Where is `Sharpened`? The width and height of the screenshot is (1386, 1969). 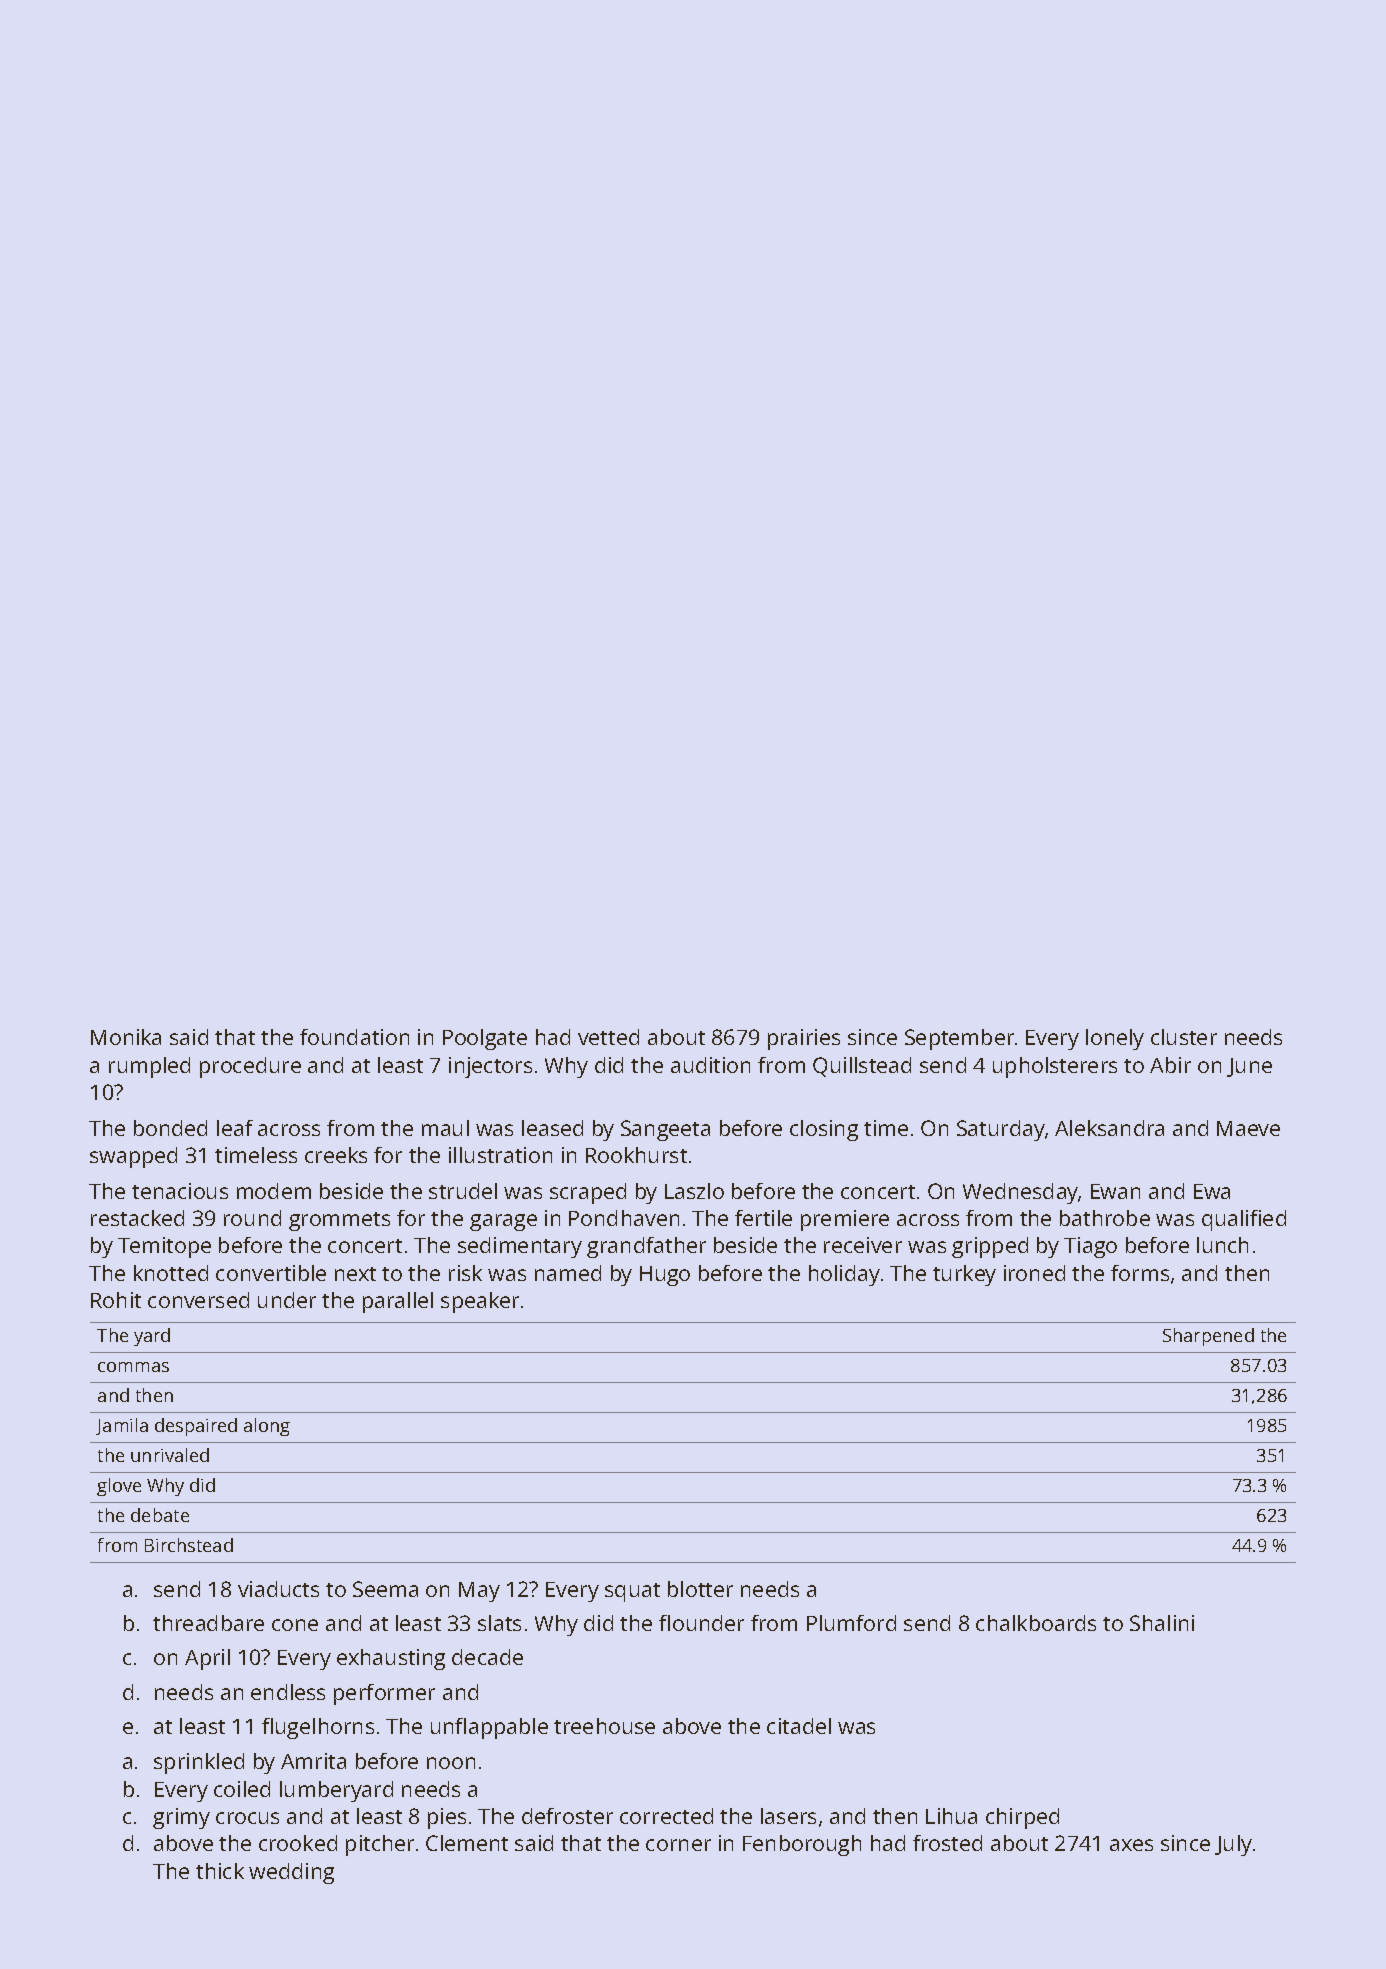 Sharpened is located at coordinates (1208, 1337).
